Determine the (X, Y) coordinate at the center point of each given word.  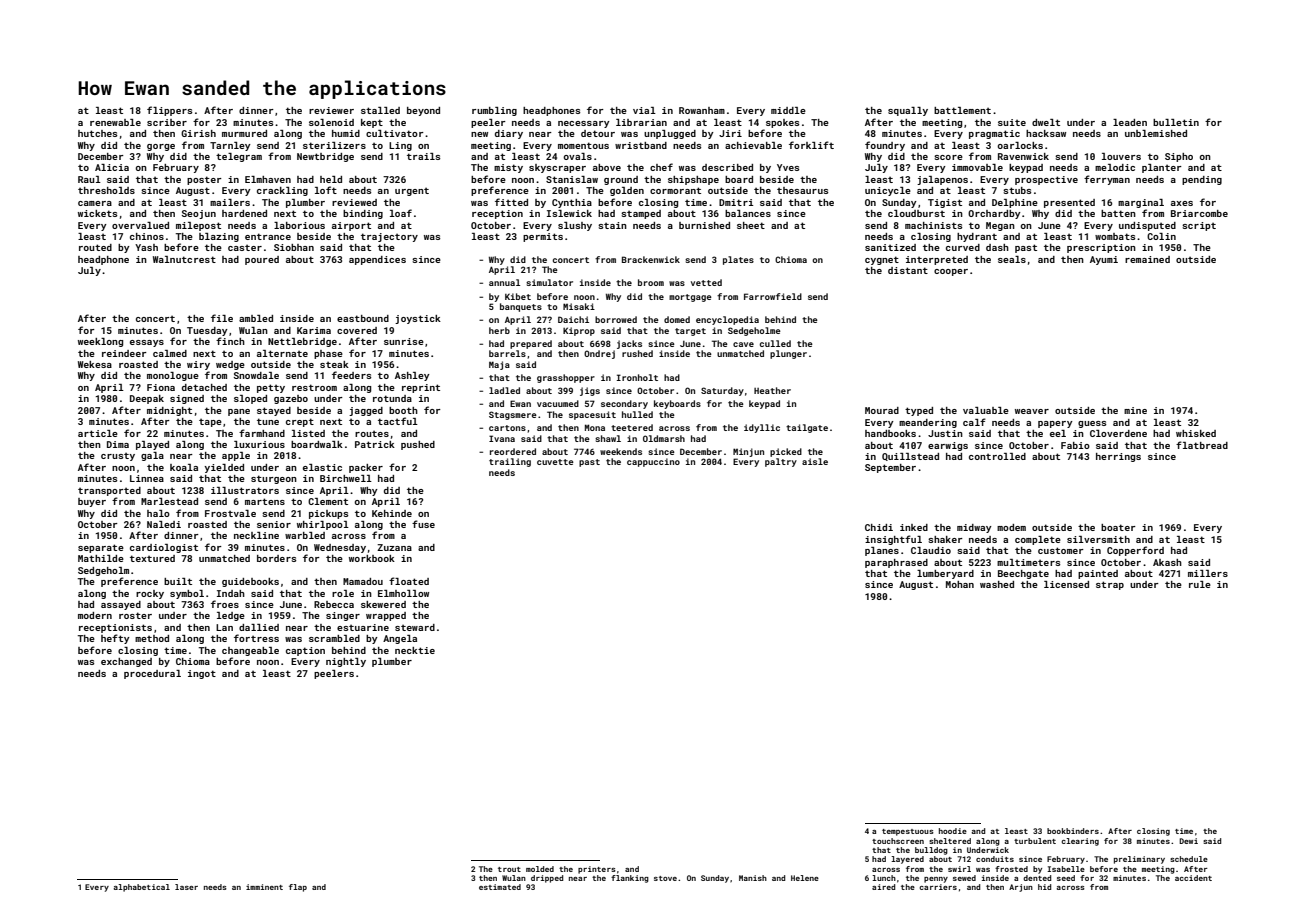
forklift (811, 145)
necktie (415, 650)
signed (187, 399)
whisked (1196, 433)
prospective (1046, 180)
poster (204, 180)
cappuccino (653, 462)
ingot (202, 674)
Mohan (960, 584)
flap (298, 888)
